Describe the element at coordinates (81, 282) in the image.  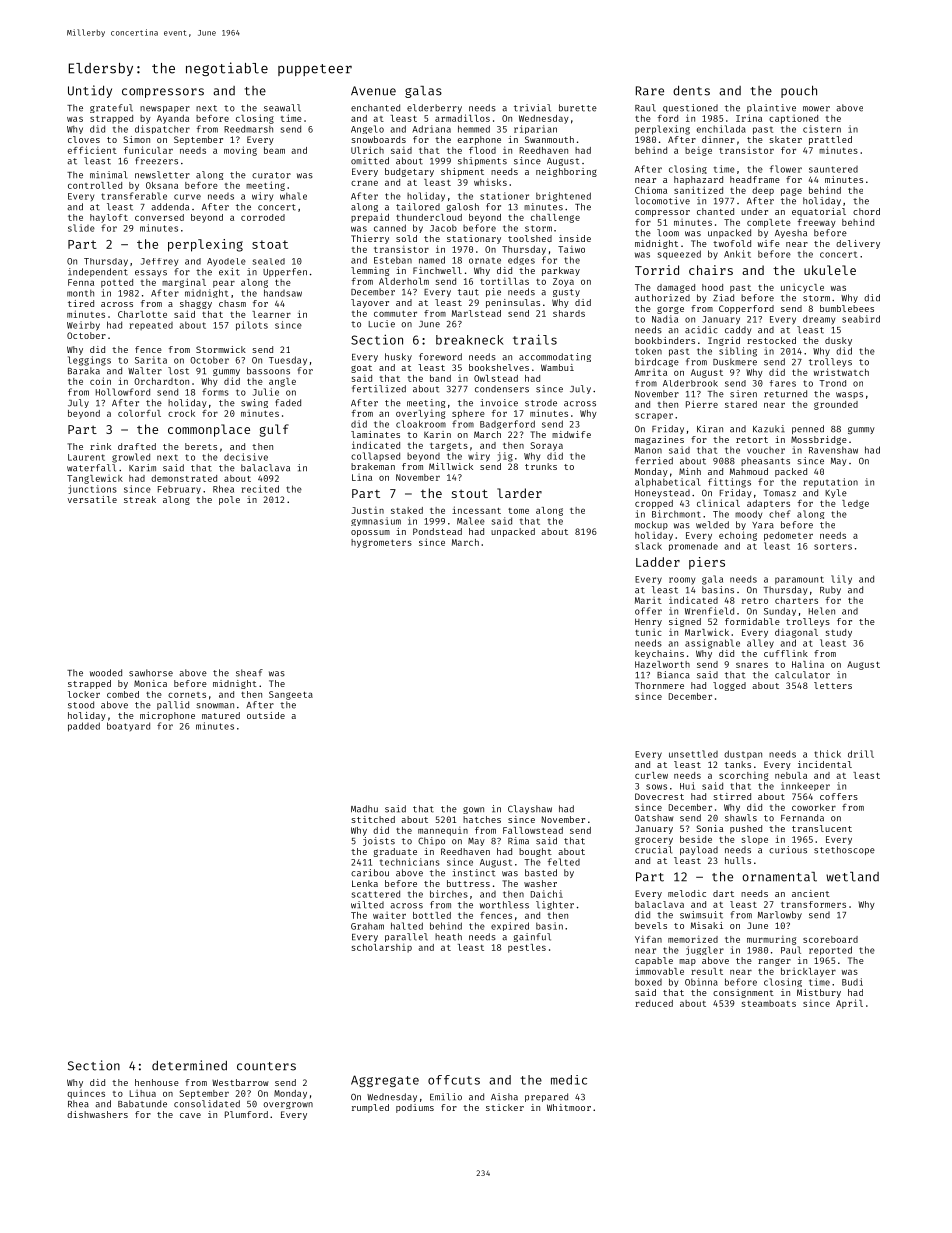
I see `Fenna` at that location.
